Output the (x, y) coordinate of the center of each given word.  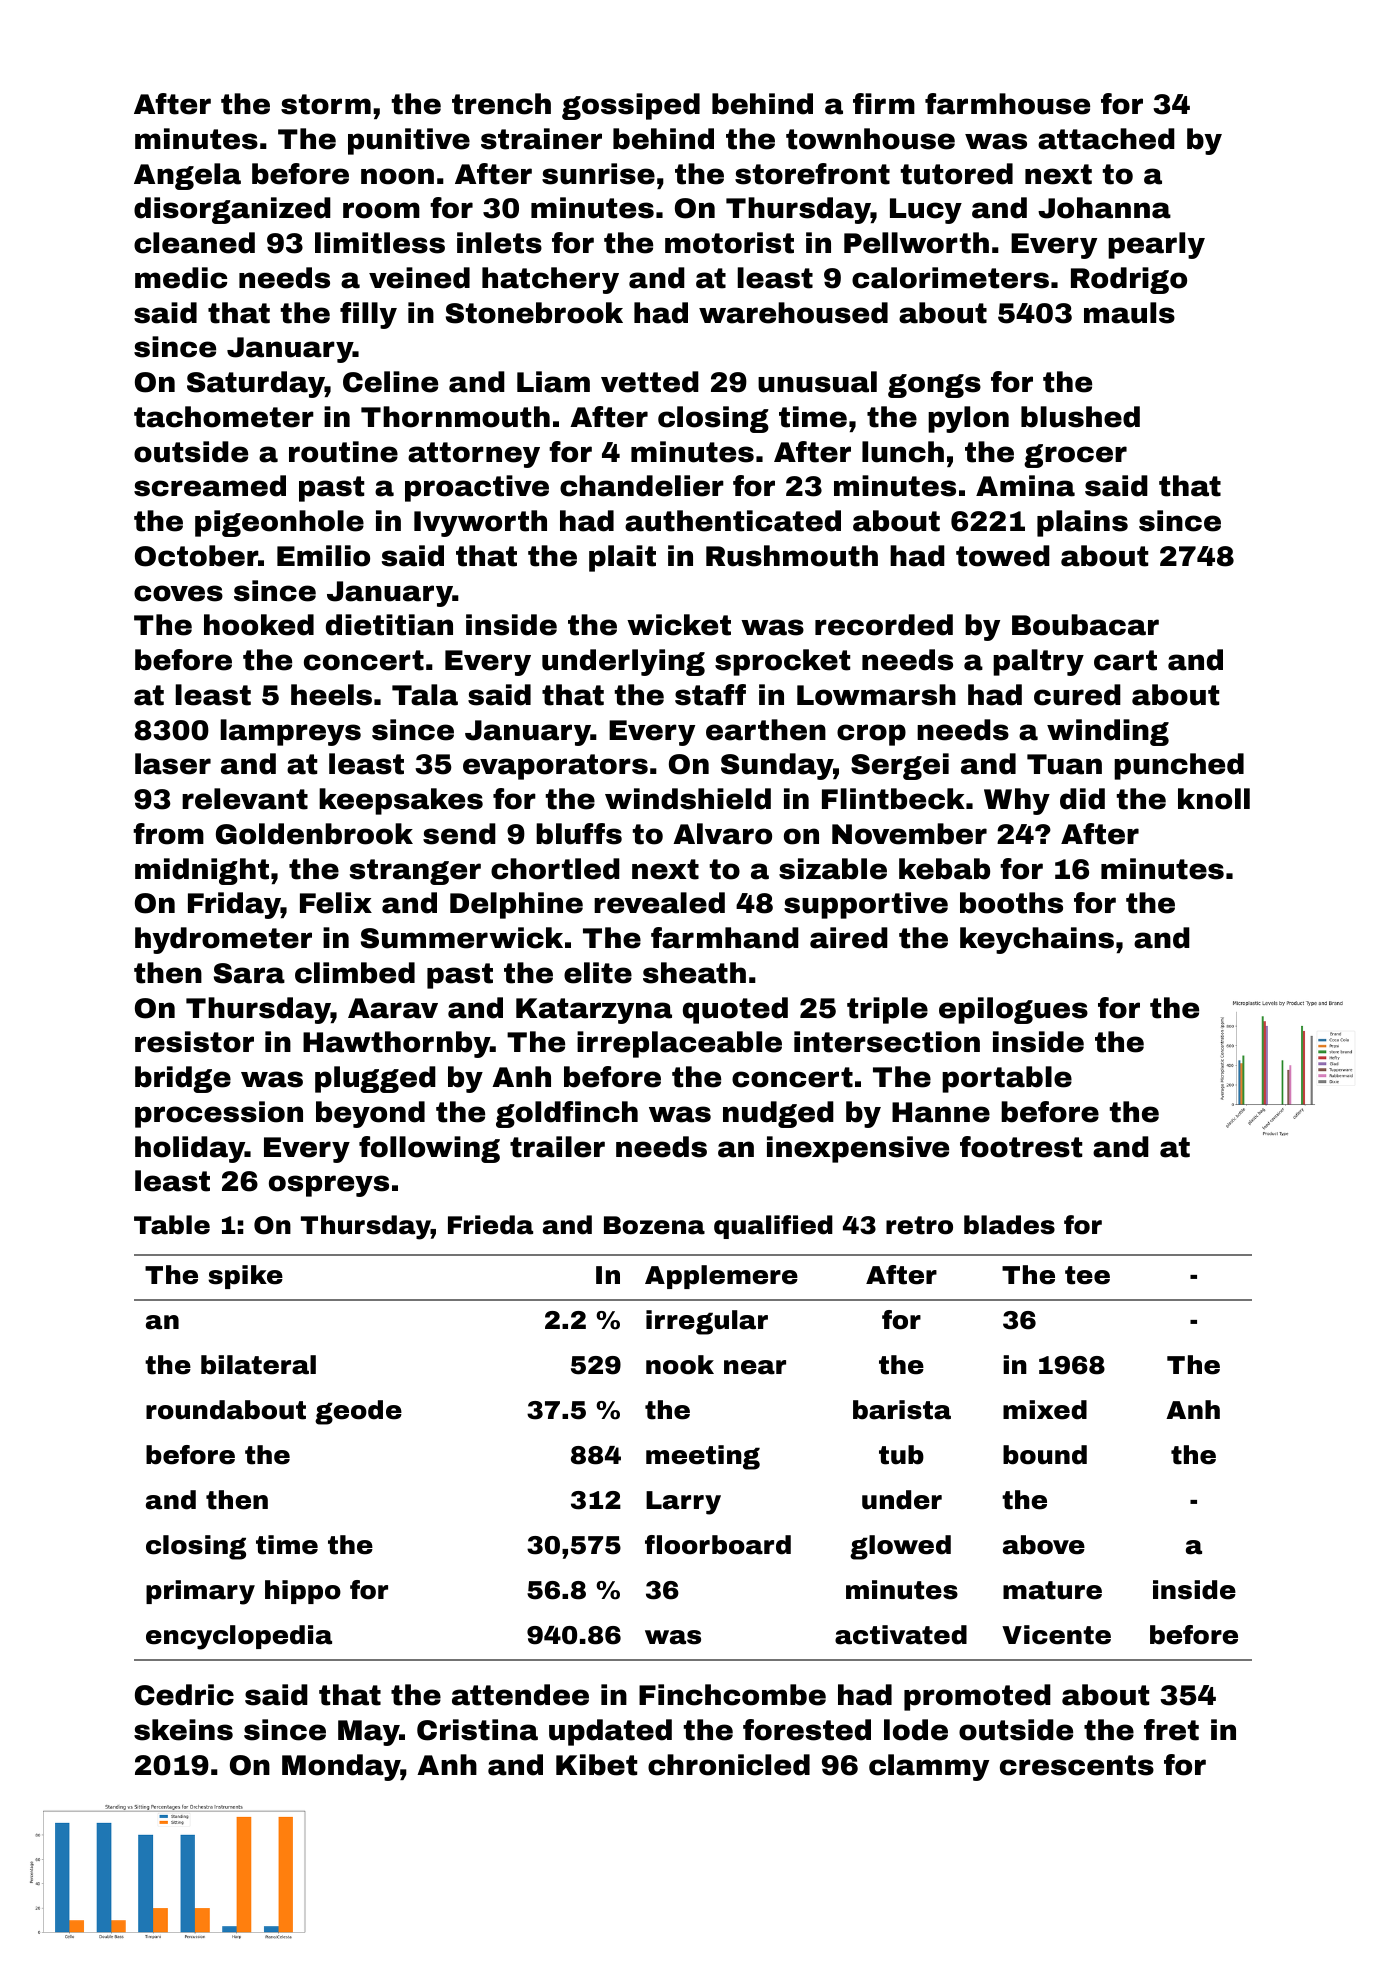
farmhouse (1007, 104)
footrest (1021, 1147)
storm (326, 104)
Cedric (184, 1695)
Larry (683, 1503)
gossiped (631, 106)
